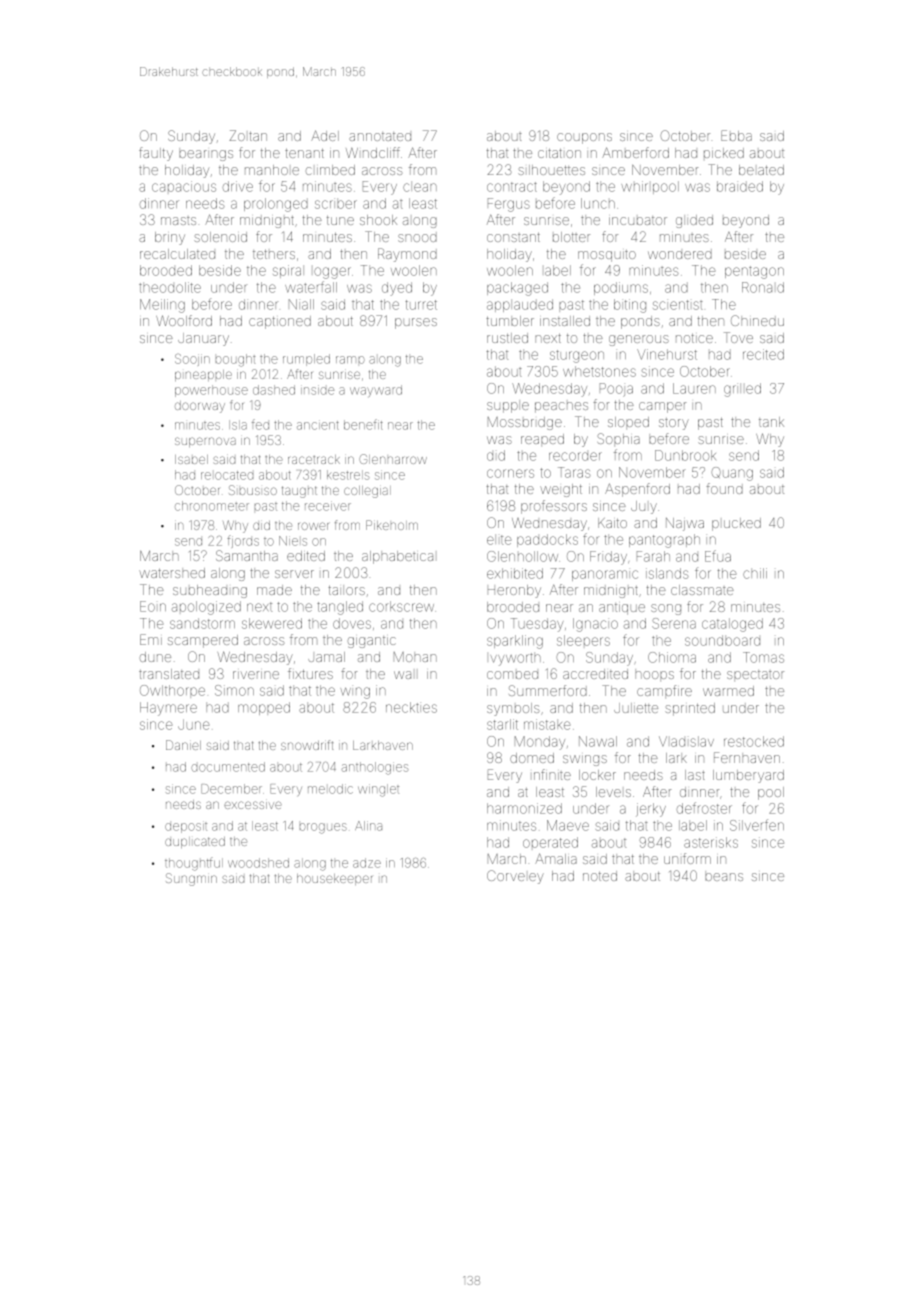  I want to click on documented, so click(228, 767).
